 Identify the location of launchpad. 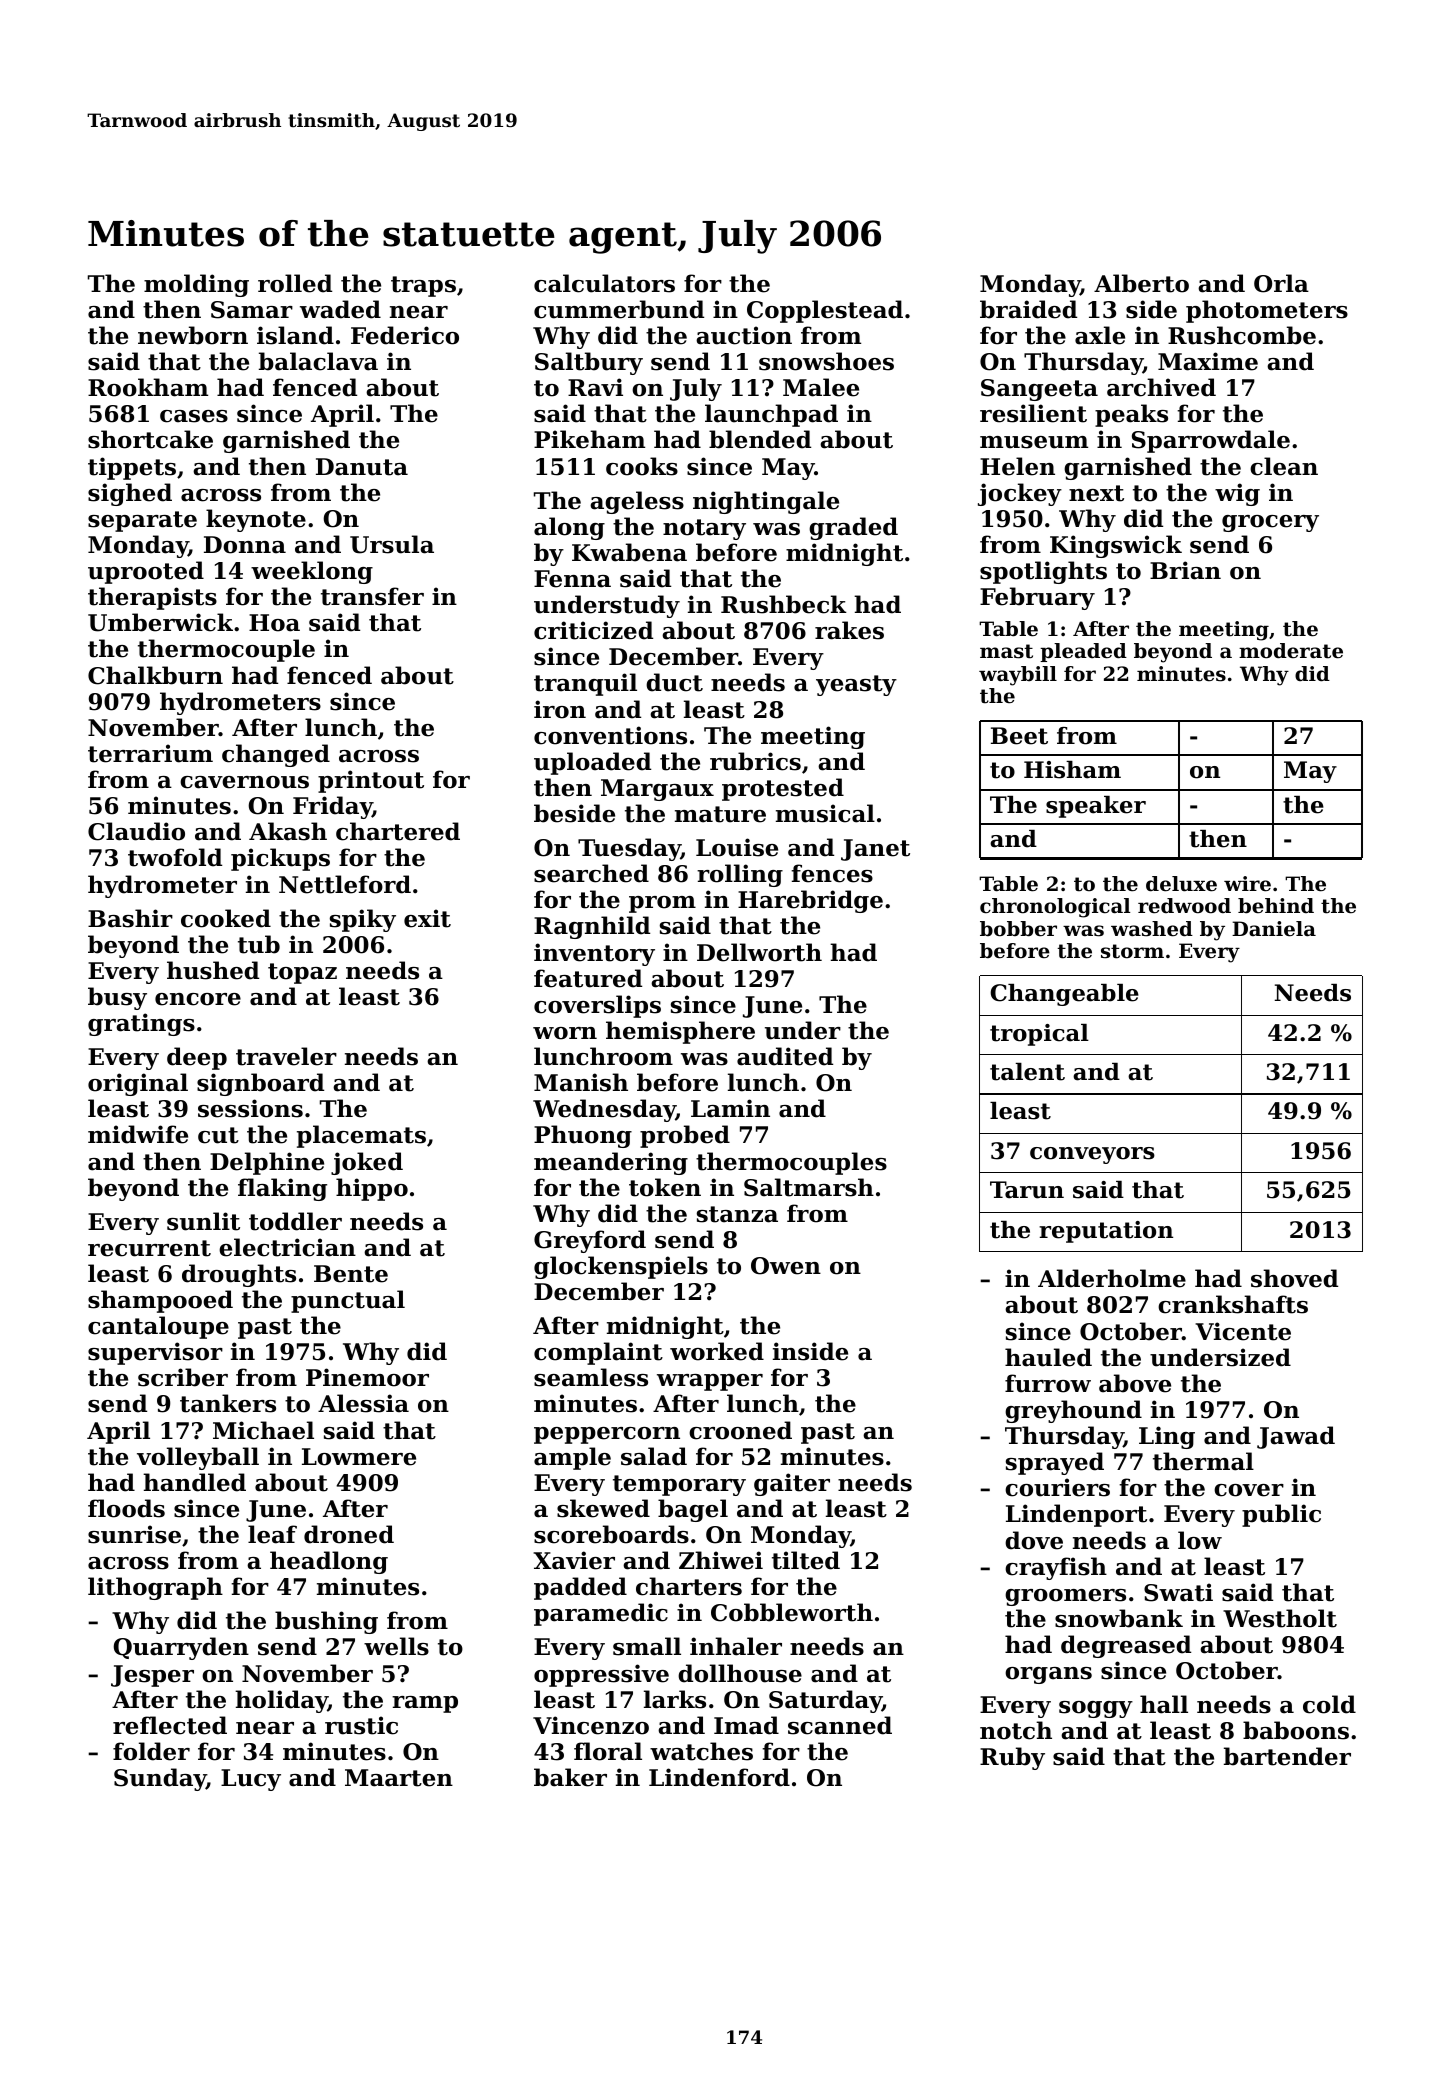
(771, 415).
